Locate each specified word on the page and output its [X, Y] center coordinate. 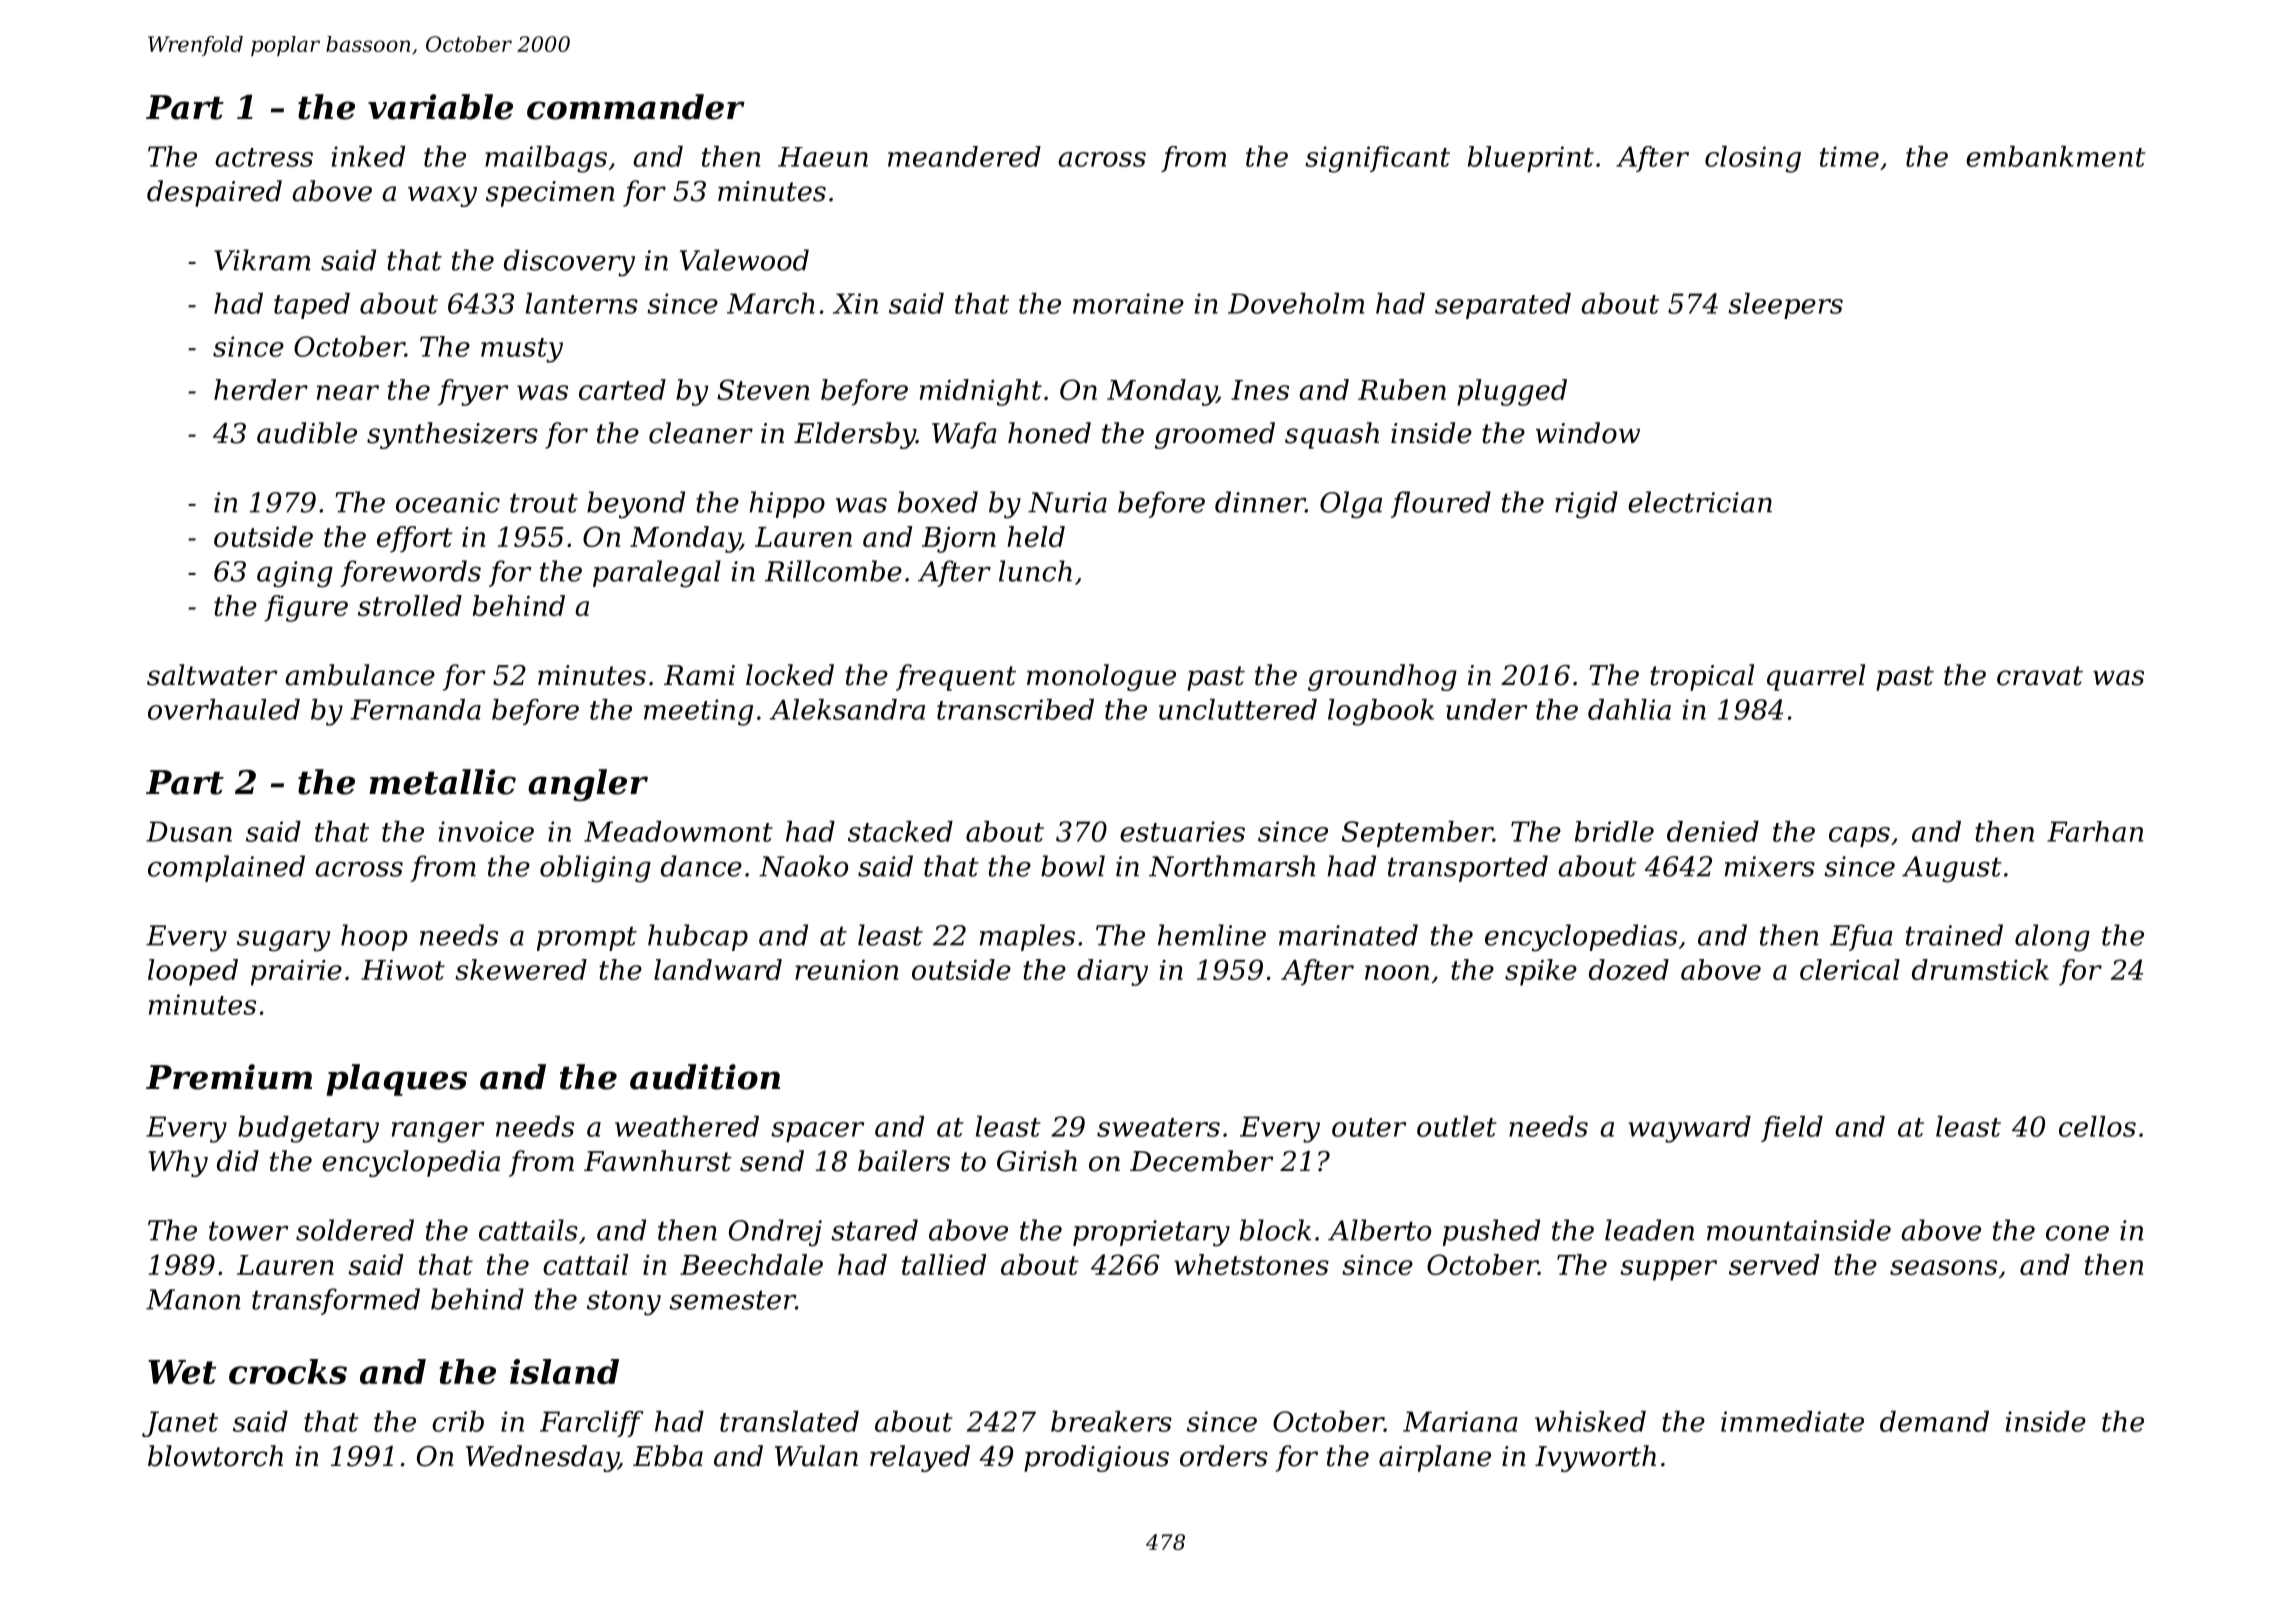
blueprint [1531, 159]
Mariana [1460, 1421]
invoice [486, 831]
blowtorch [215, 1456]
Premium [229, 1077]
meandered [964, 156]
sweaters [1158, 1127]
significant [1377, 159]
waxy [442, 196]
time [1849, 156]
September [1417, 834]
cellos [2097, 1126]
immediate [1792, 1421]
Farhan [2095, 831]
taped [312, 306]
